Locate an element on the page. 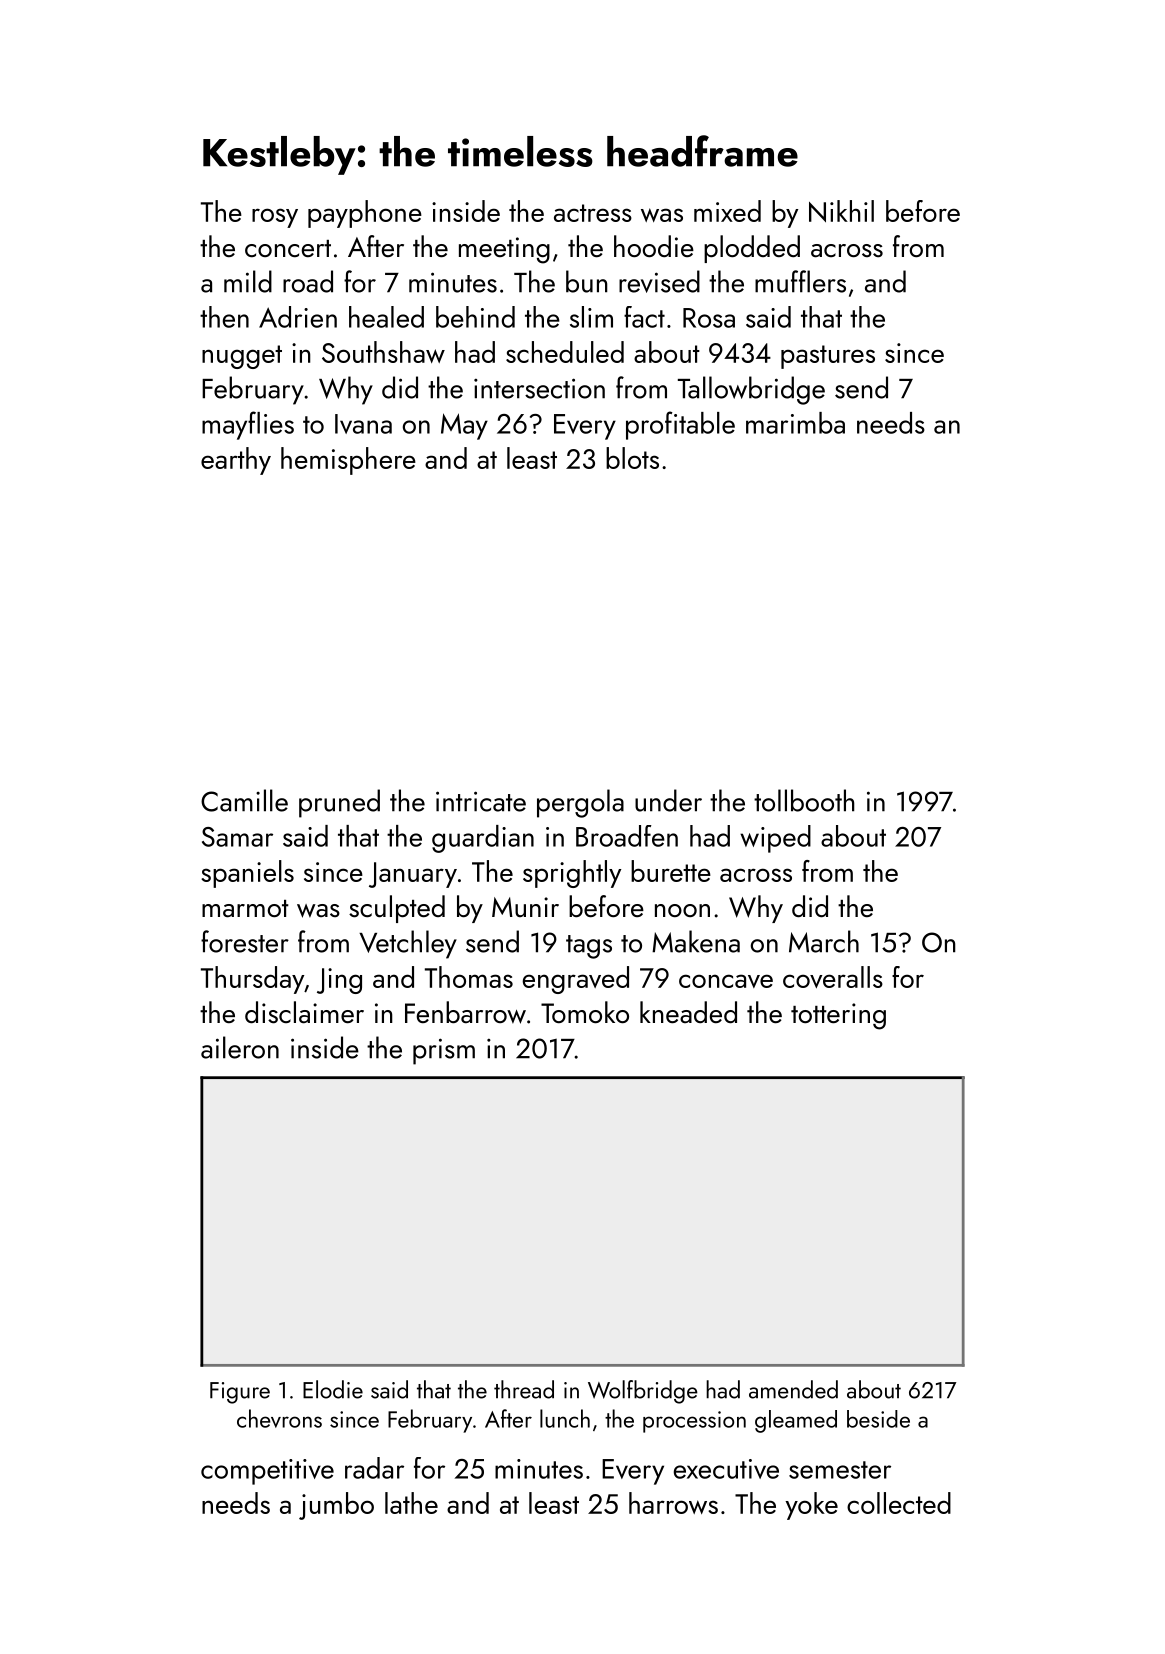 The width and height of the image is (1165, 1654). actress is located at coordinates (593, 213).
